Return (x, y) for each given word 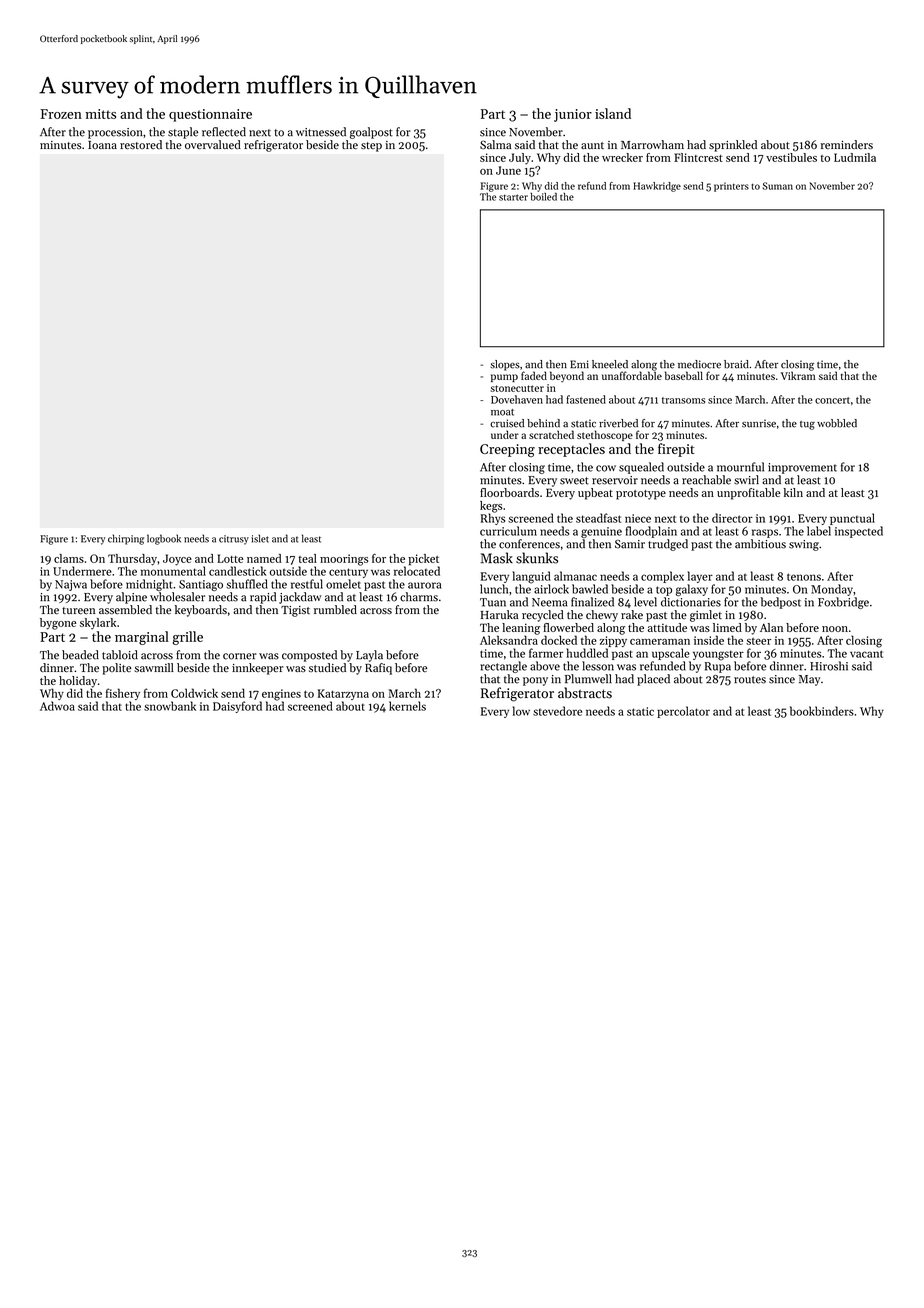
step (371, 147)
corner (240, 656)
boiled (543, 197)
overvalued (213, 145)
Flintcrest (698, 157)
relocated (417, 571)
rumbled (335, 610)
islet (260, 538)
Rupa (718, 667)
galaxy (692, 590)
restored (141, 145)
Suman (777, 186)
